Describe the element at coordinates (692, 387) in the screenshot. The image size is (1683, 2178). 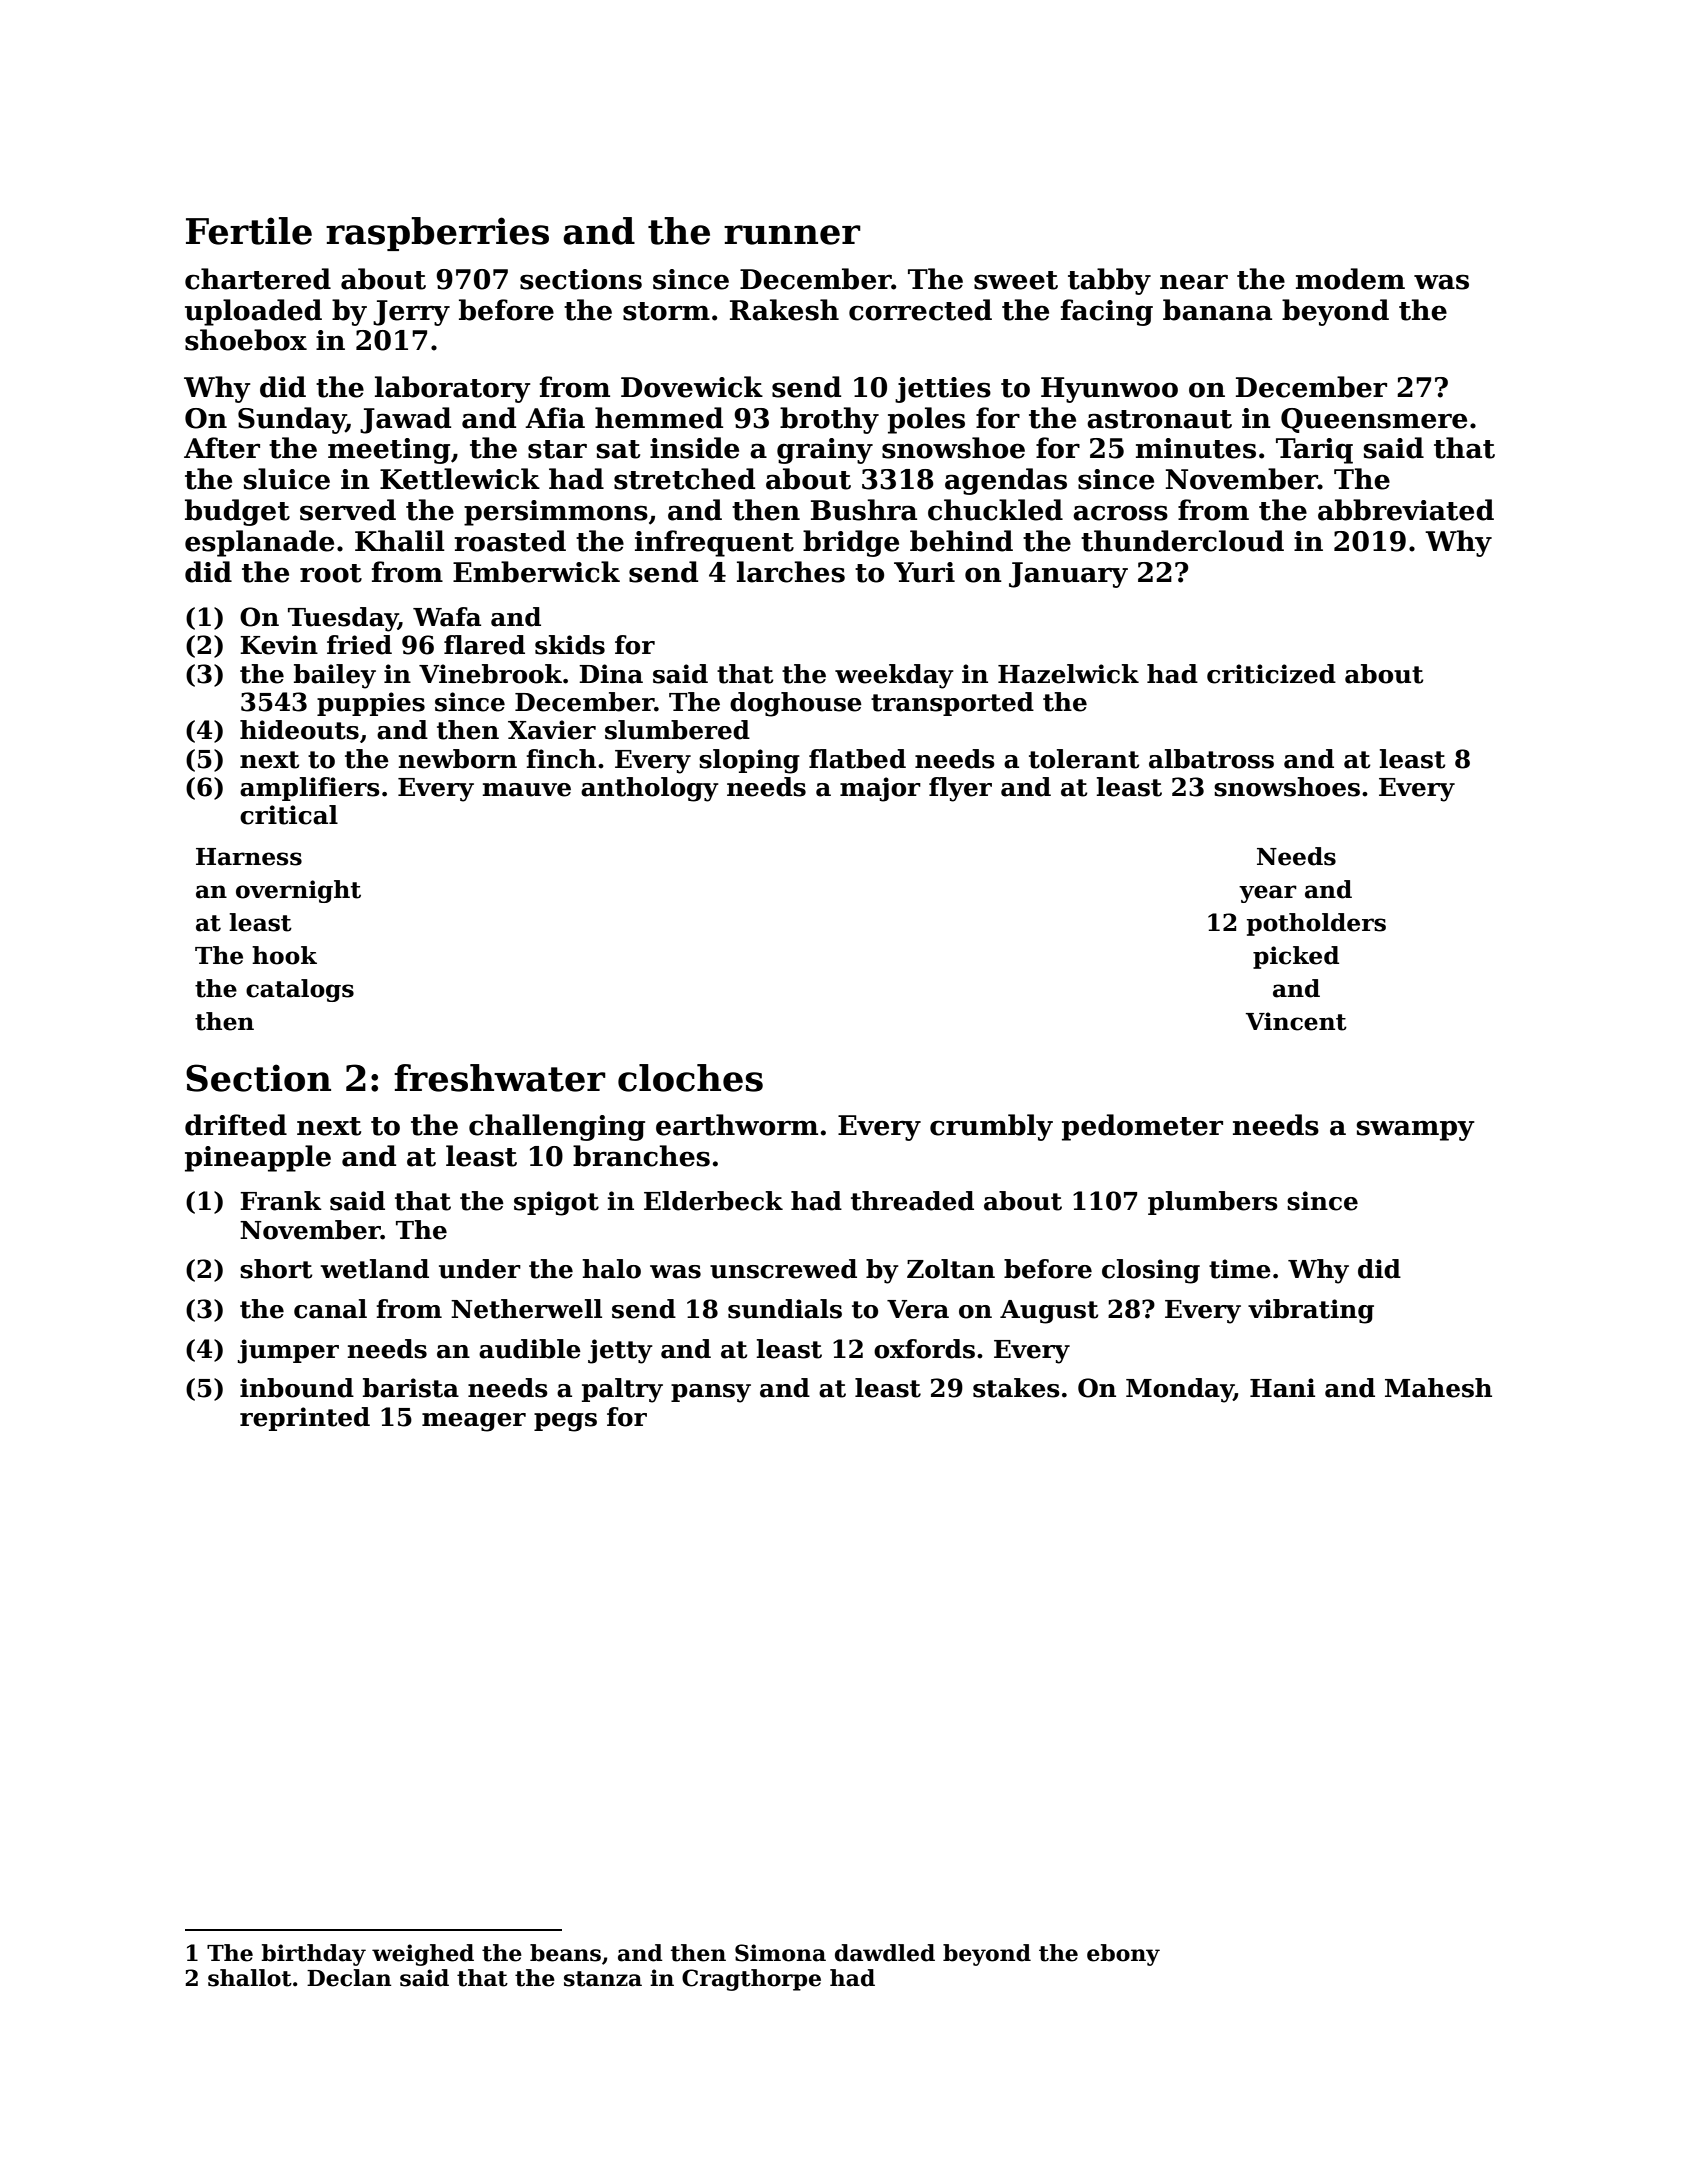
I see `Dovewick` at that location.
